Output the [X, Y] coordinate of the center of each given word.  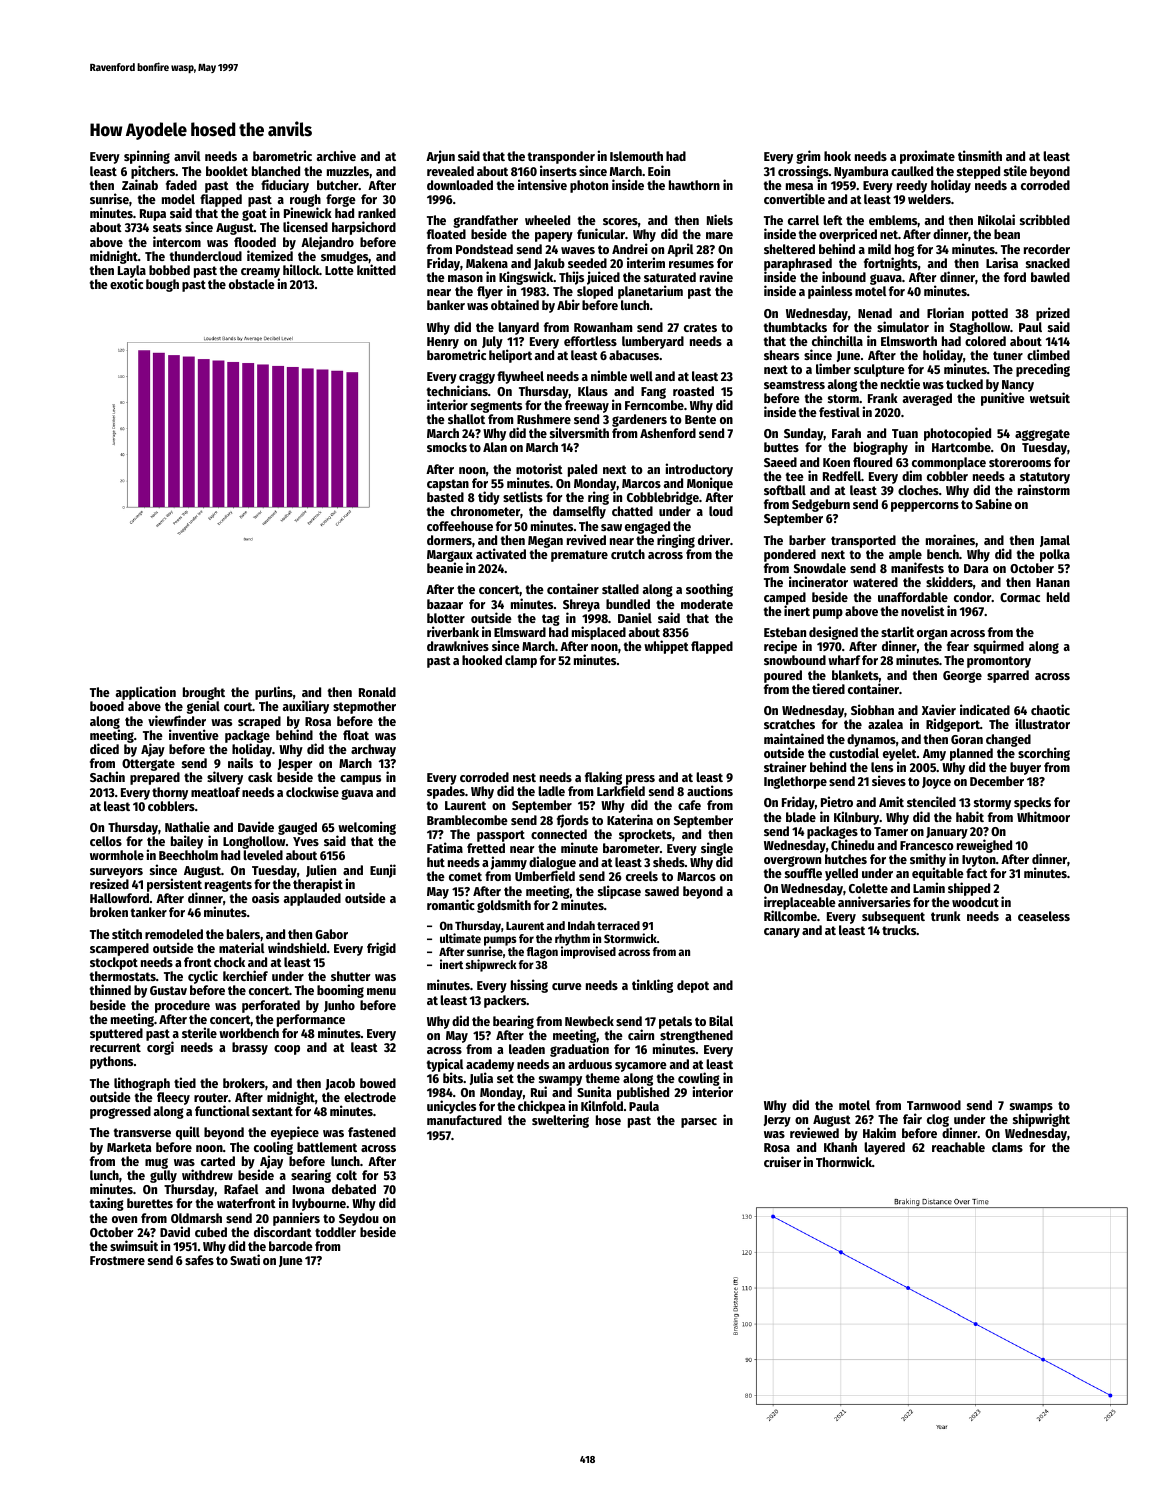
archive [336, 155]
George [962, 677]
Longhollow [254, 842]
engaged [647, 527]
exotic [126, 284]
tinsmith [980, 155]
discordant [283, 1231]
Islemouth [636, 156]
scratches [789, 724]
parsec [699, 1123]
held [1058, 597]
